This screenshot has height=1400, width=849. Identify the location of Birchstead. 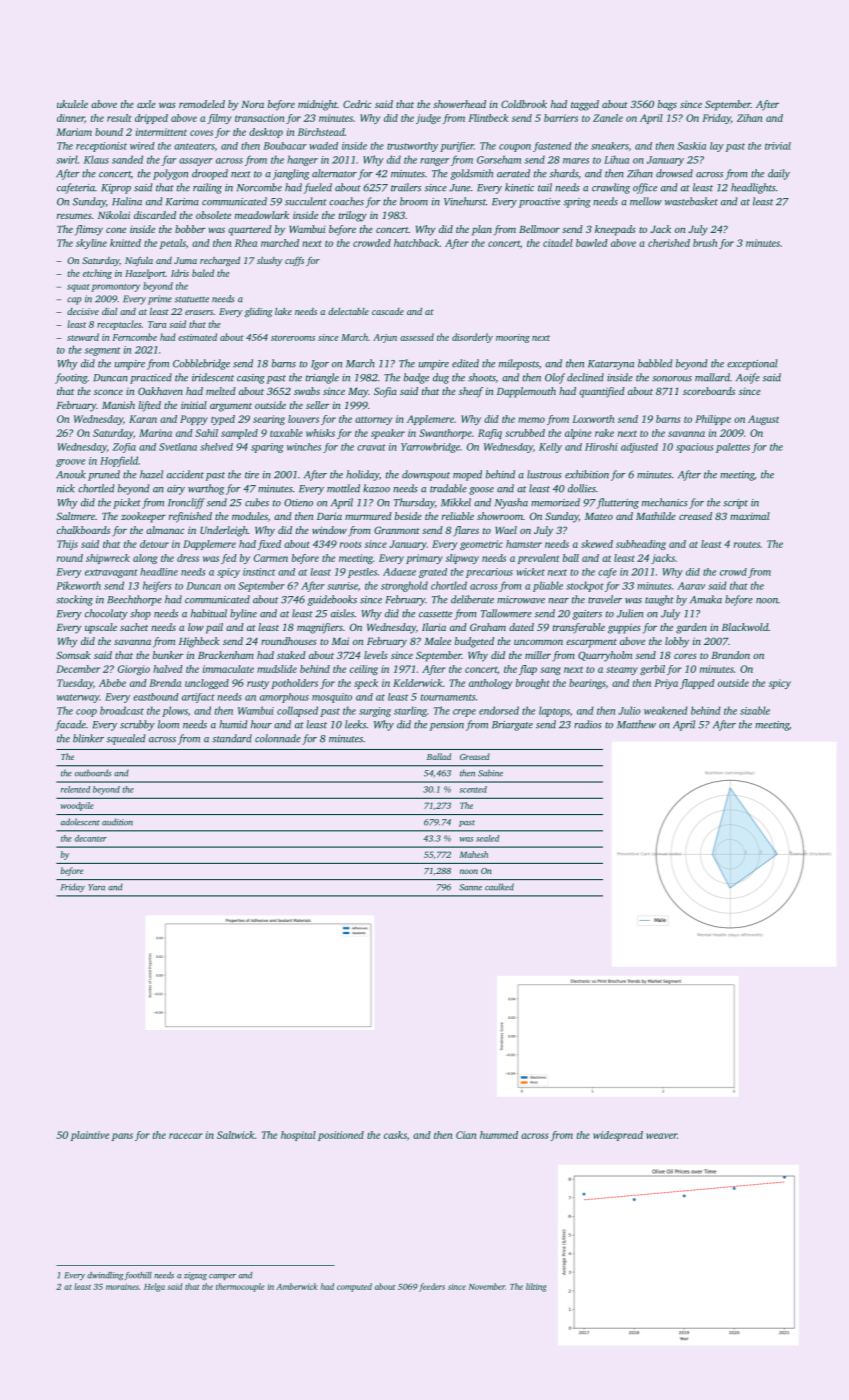
(321, 132).
